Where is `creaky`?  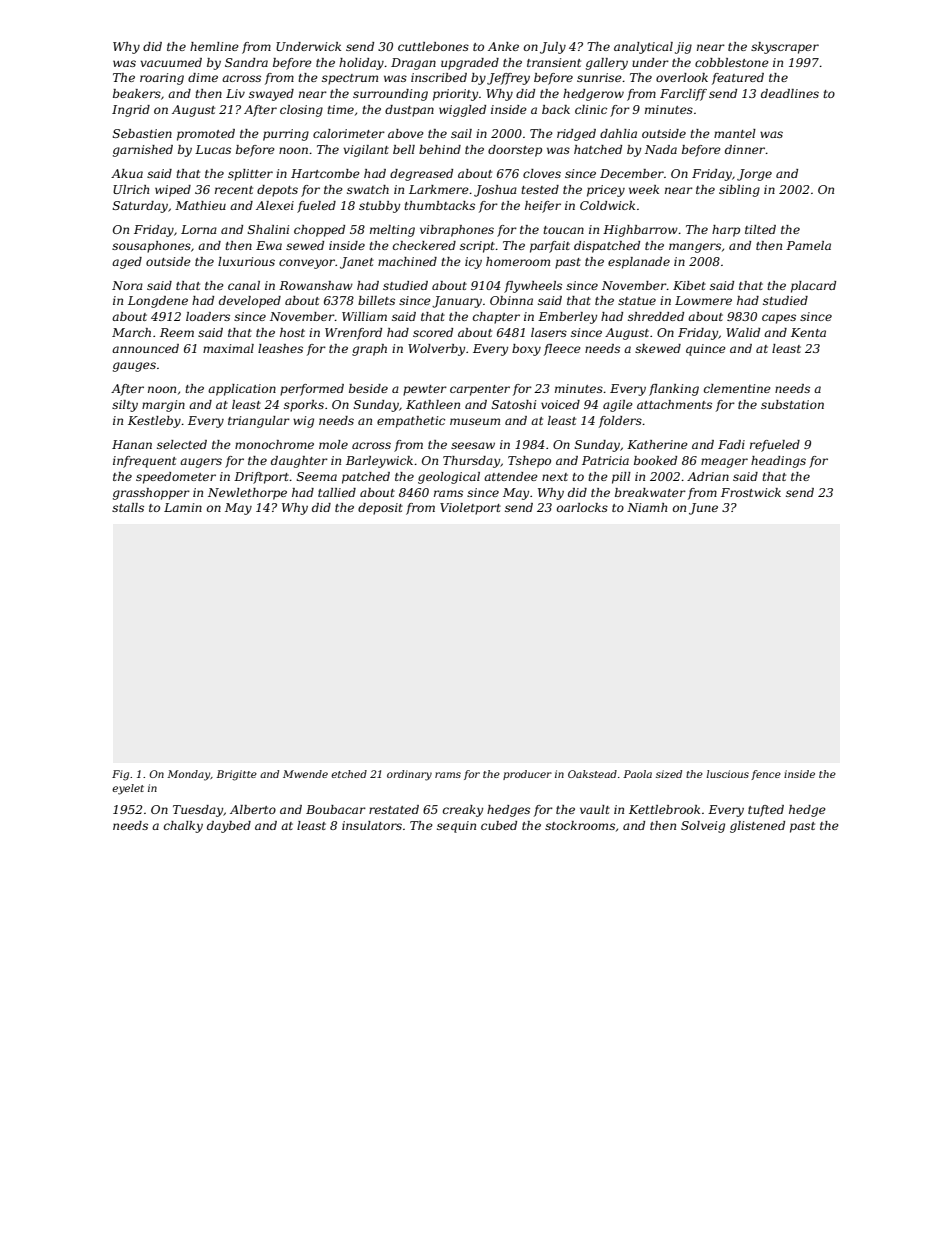 creaky is located at coordinates (463, 811).
